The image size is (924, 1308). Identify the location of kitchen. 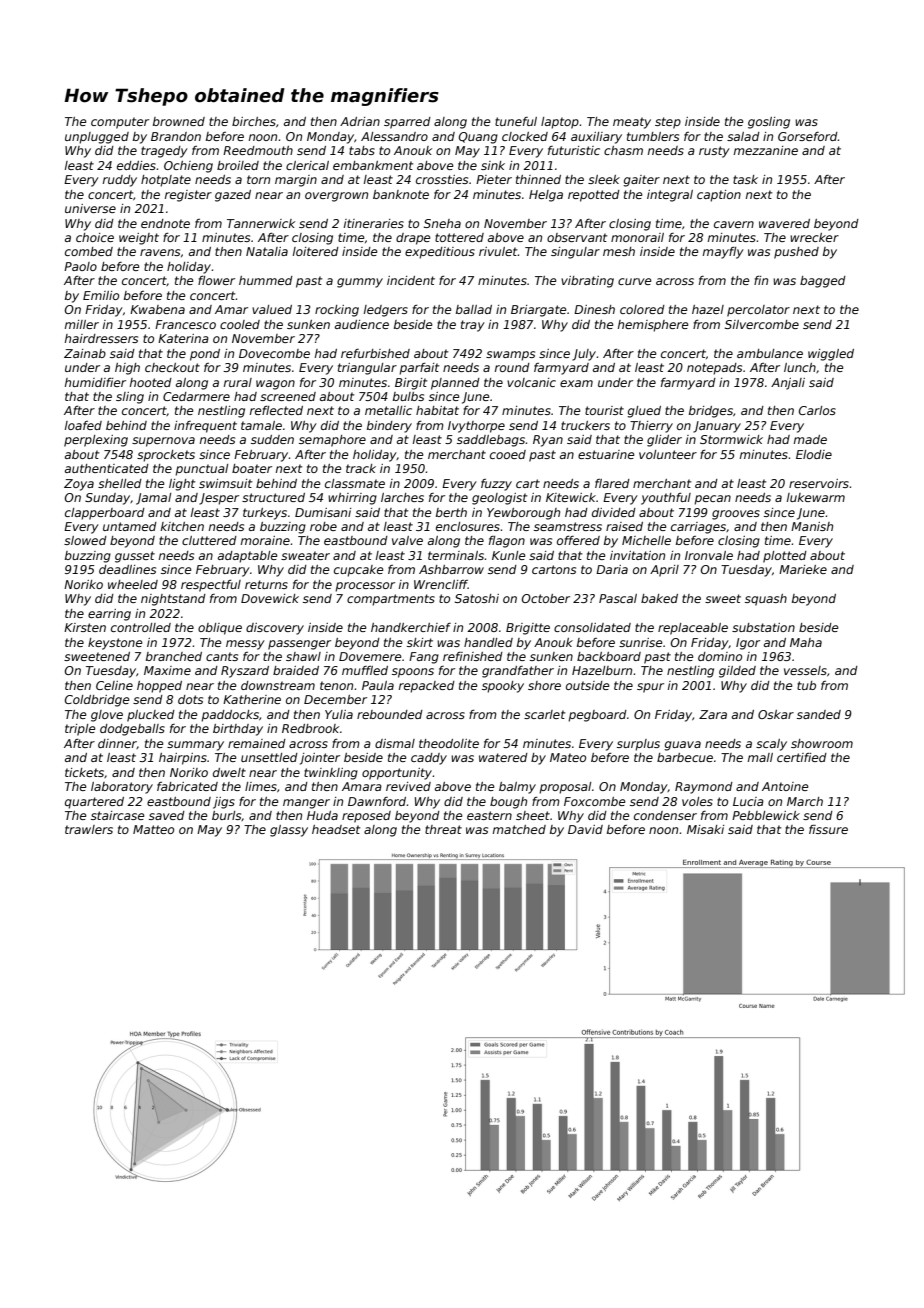
(182, 526).
